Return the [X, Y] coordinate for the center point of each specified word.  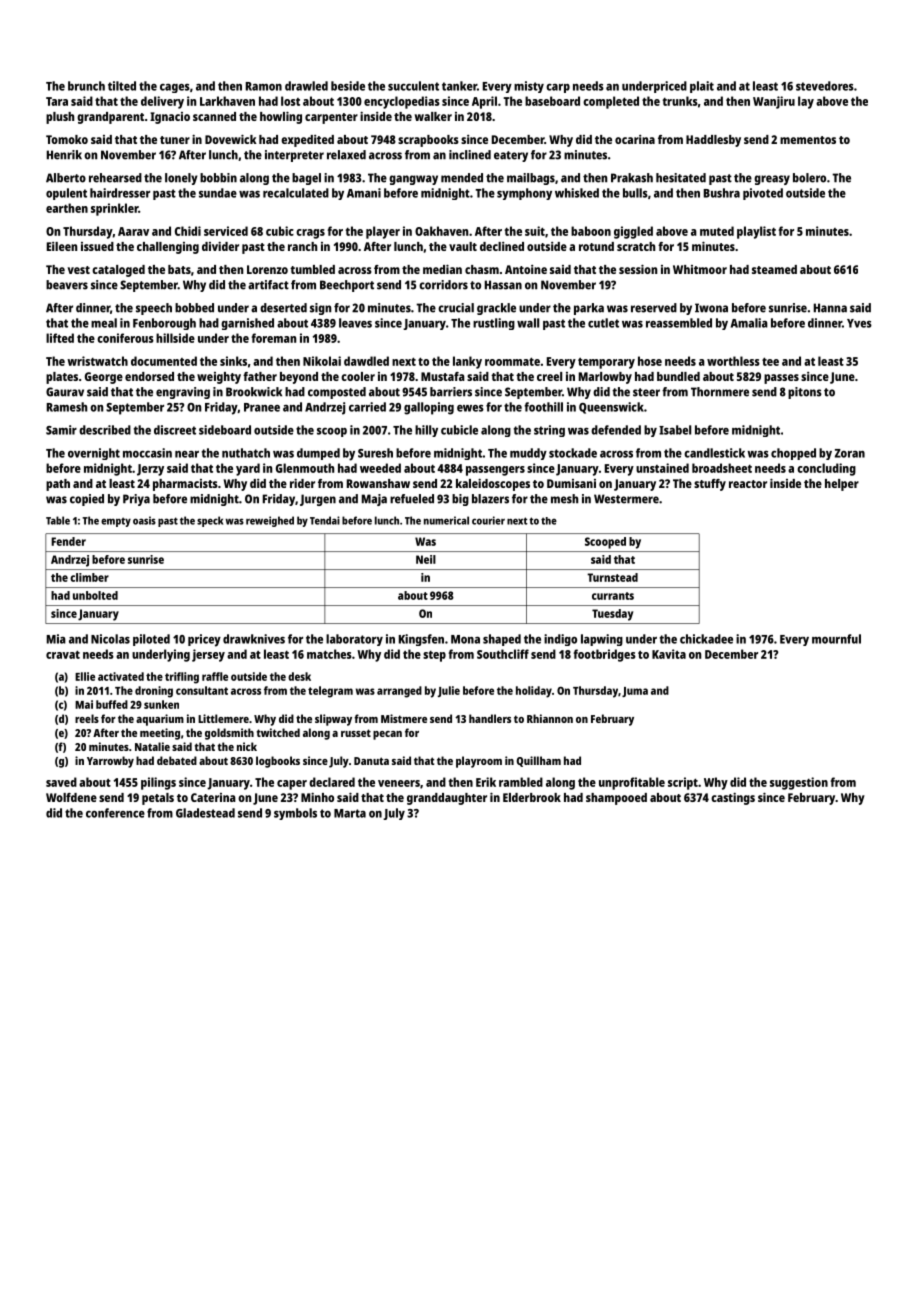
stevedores [825, 86]
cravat [63, 654]
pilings [158, 783]
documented [164, 361]
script [683, 783]
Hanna [830, 308]
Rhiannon [550, 718]
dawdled [366, 361]
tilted [122, 86]
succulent [413, 86]
